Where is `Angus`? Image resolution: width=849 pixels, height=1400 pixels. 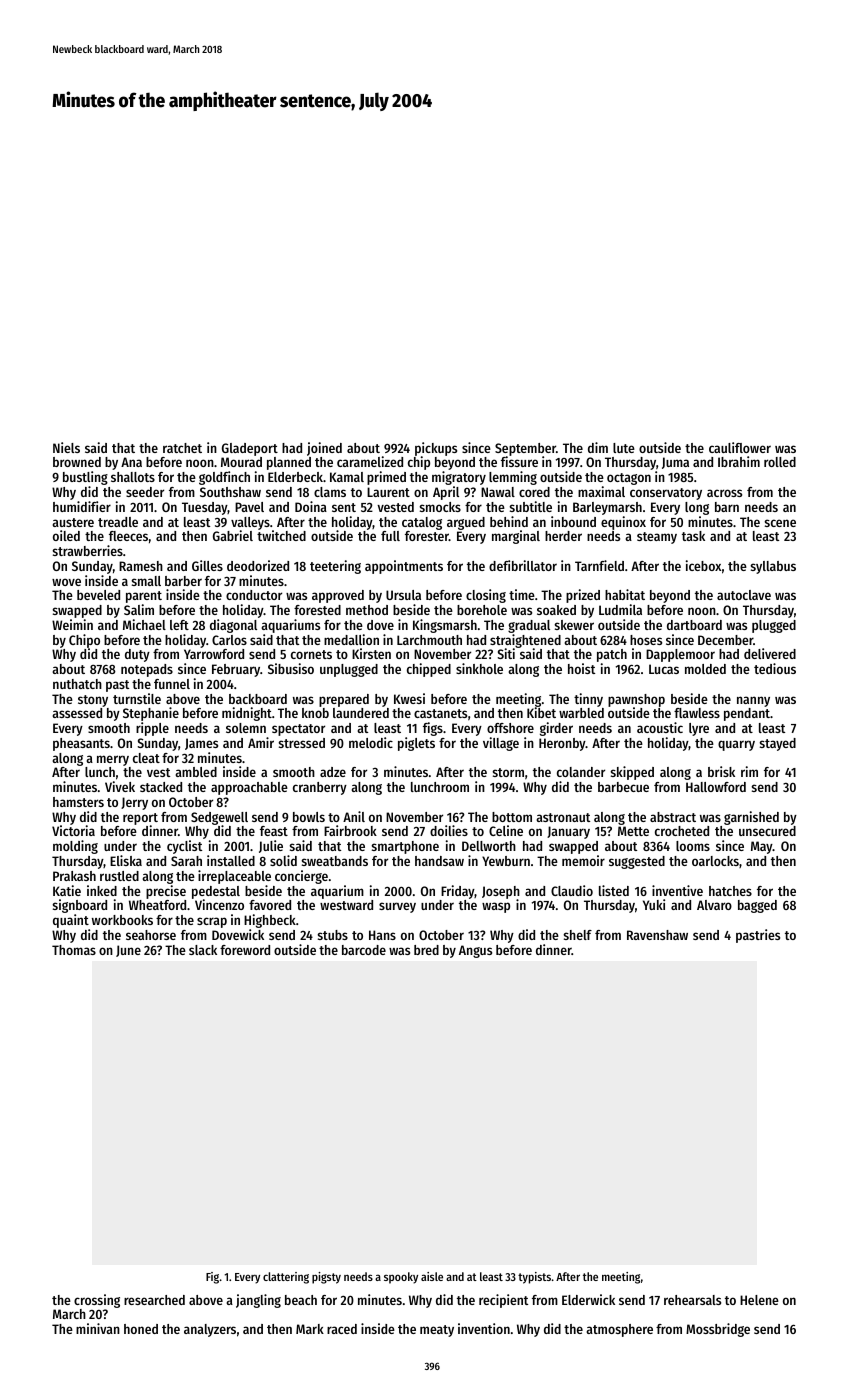 Angus is located at coordinates (475, 951).
